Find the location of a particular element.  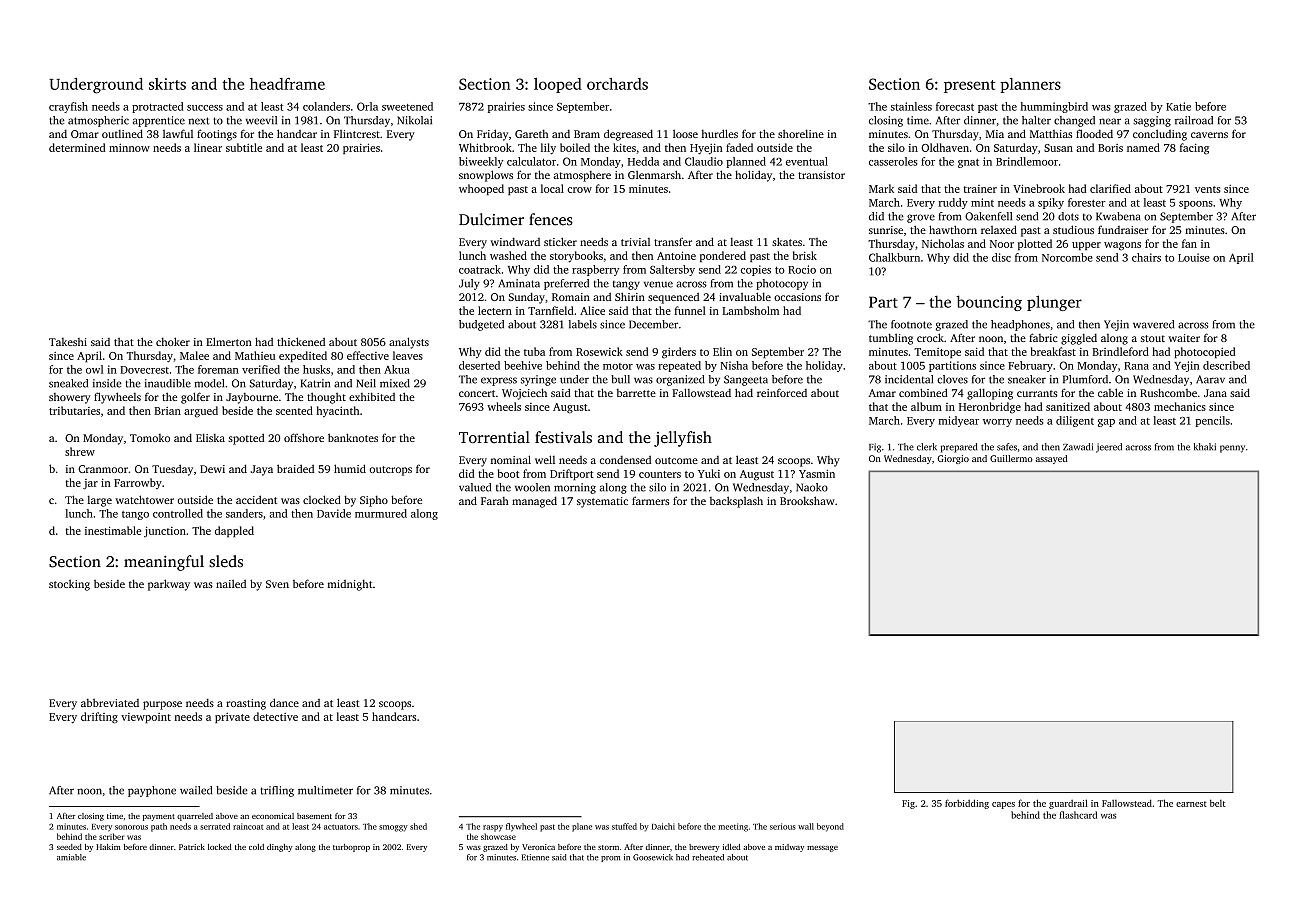

Omar is located at coordinates (85, 134).
